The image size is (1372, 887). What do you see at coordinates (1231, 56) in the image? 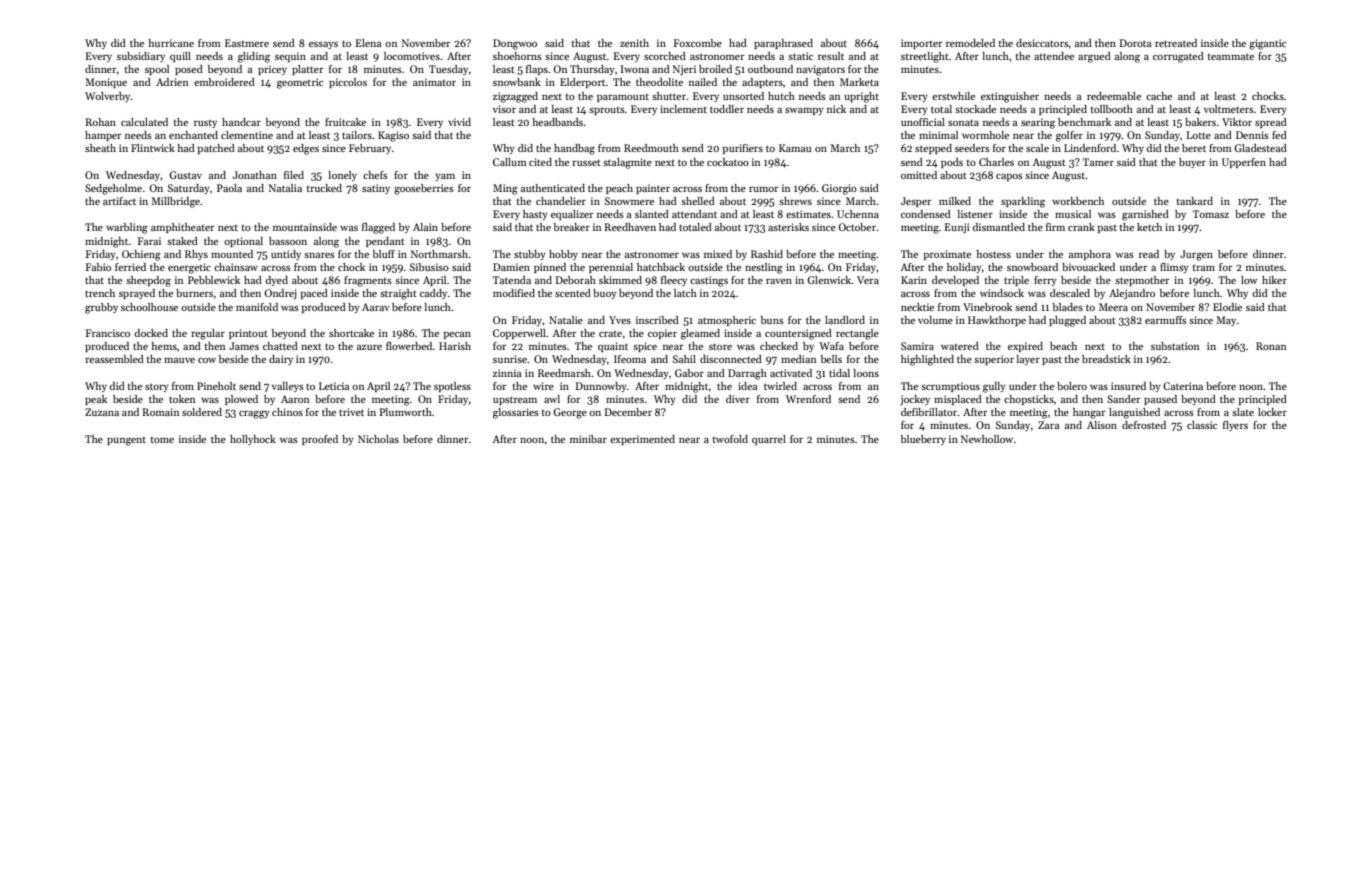
I see `teammate` at bounding box center [1231, 56].
